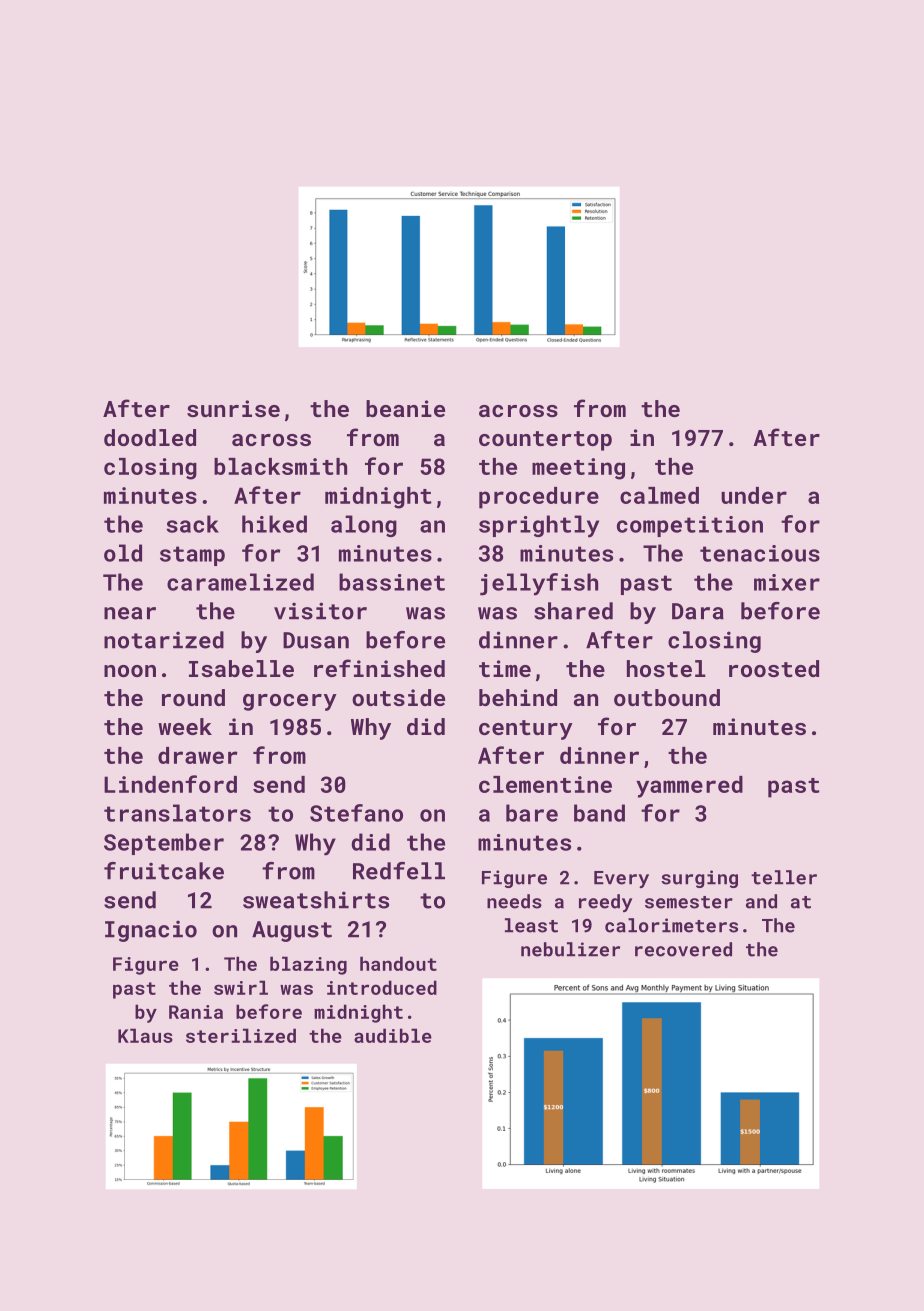  I want to click on clementine, so click(545, 784).
